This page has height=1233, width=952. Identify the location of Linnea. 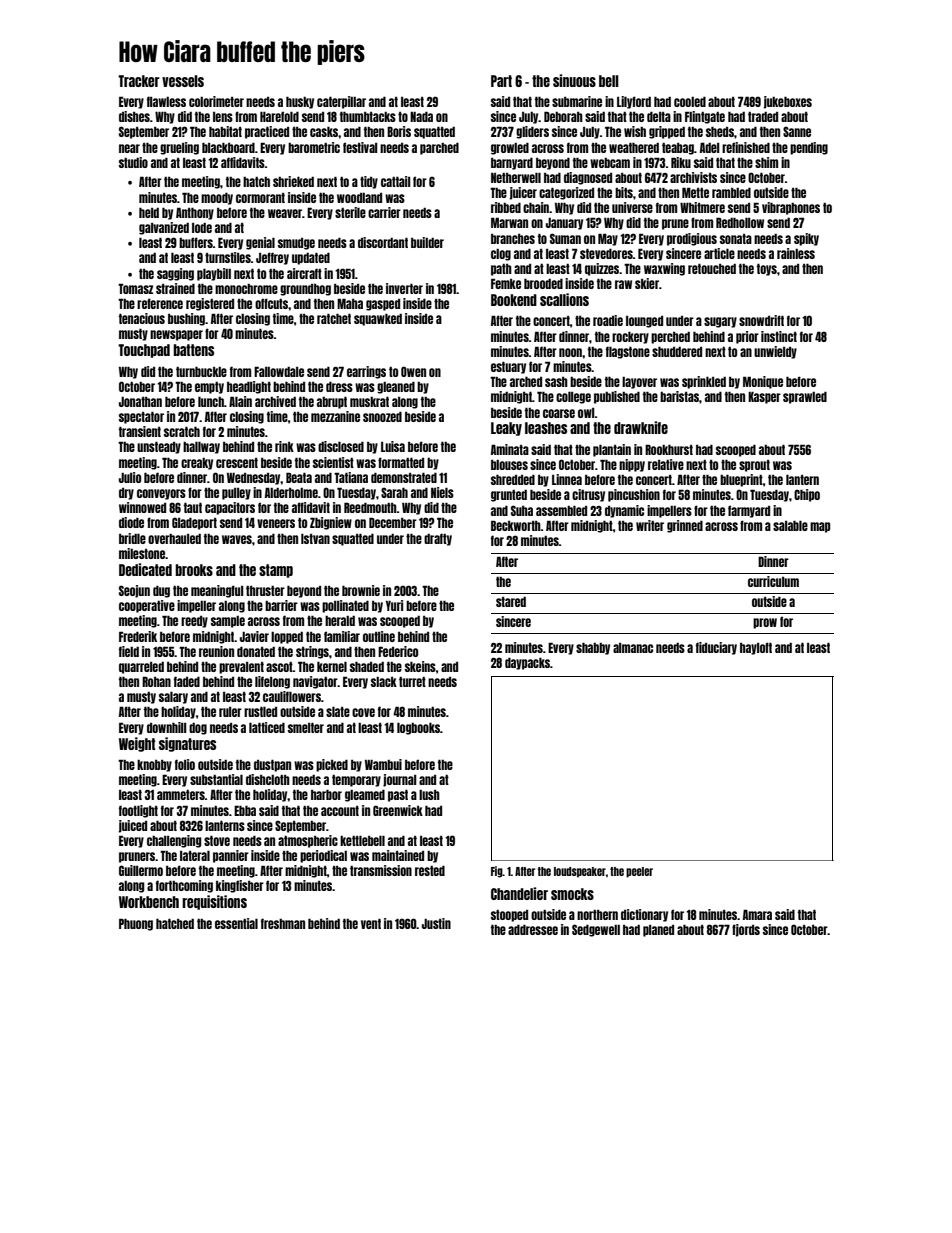
(567, 479).
